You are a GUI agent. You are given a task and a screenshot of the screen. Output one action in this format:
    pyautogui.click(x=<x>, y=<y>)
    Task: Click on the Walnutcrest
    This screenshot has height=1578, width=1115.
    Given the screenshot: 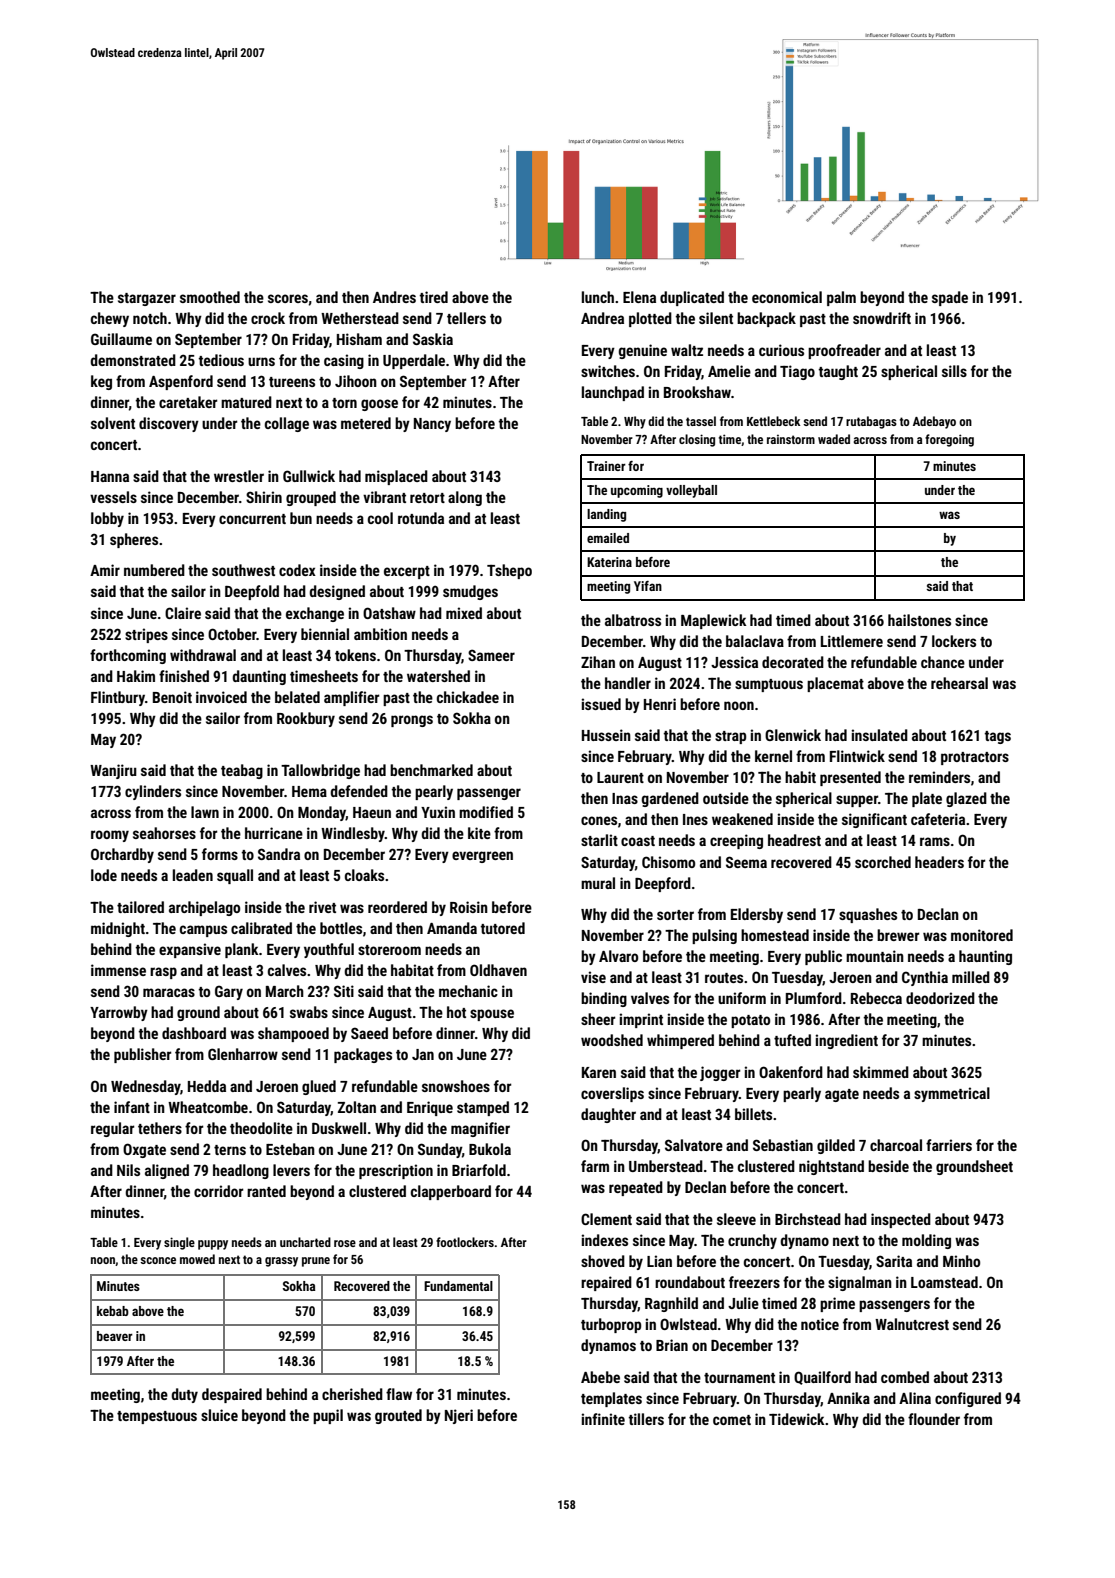 What is the action you would take?
    pyautogui.click(x=912, y=1324)
